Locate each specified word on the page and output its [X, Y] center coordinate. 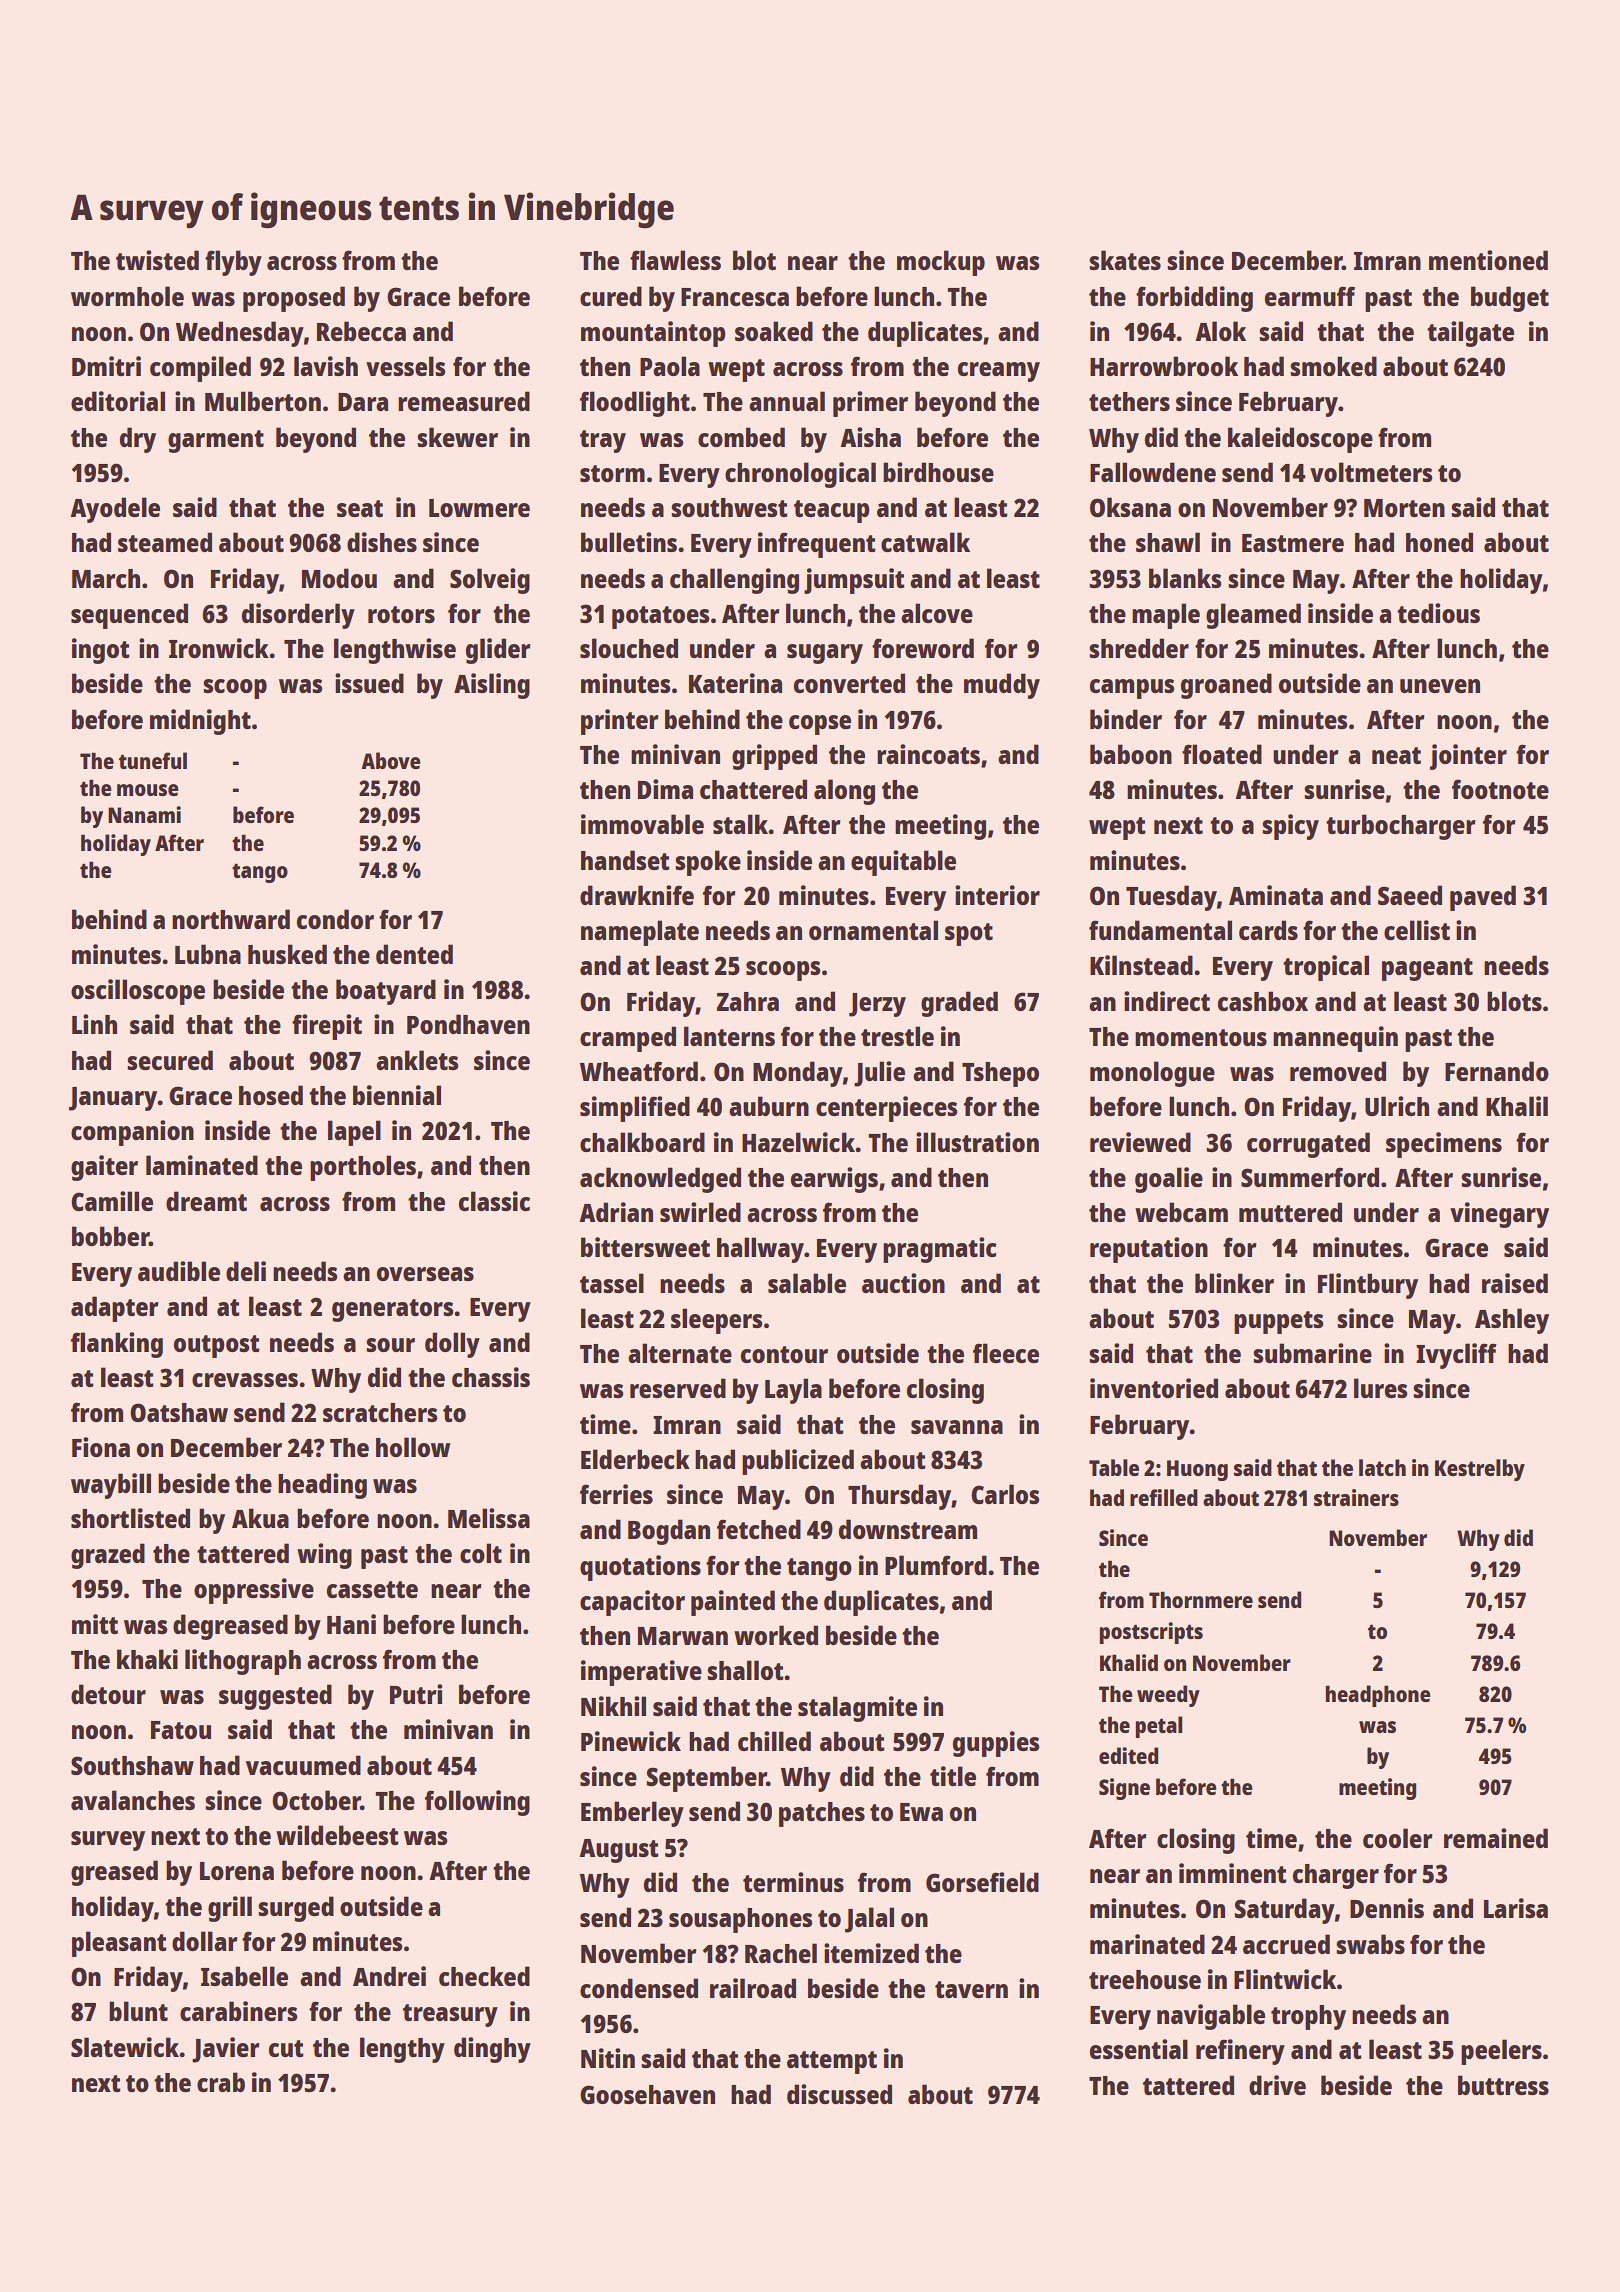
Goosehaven [647, 2094]
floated [1222, 754]
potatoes [660, 617]
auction [903, 1283]
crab [221, 2082]
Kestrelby [1480, 1470]
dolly [452, 1345]
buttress [1503, 2085]
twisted [157, 260]
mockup [941, 263]
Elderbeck [635, 1459]
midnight [200, 722]
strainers [1356, 1497]
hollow [413, 1447]
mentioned [1488, 260]
